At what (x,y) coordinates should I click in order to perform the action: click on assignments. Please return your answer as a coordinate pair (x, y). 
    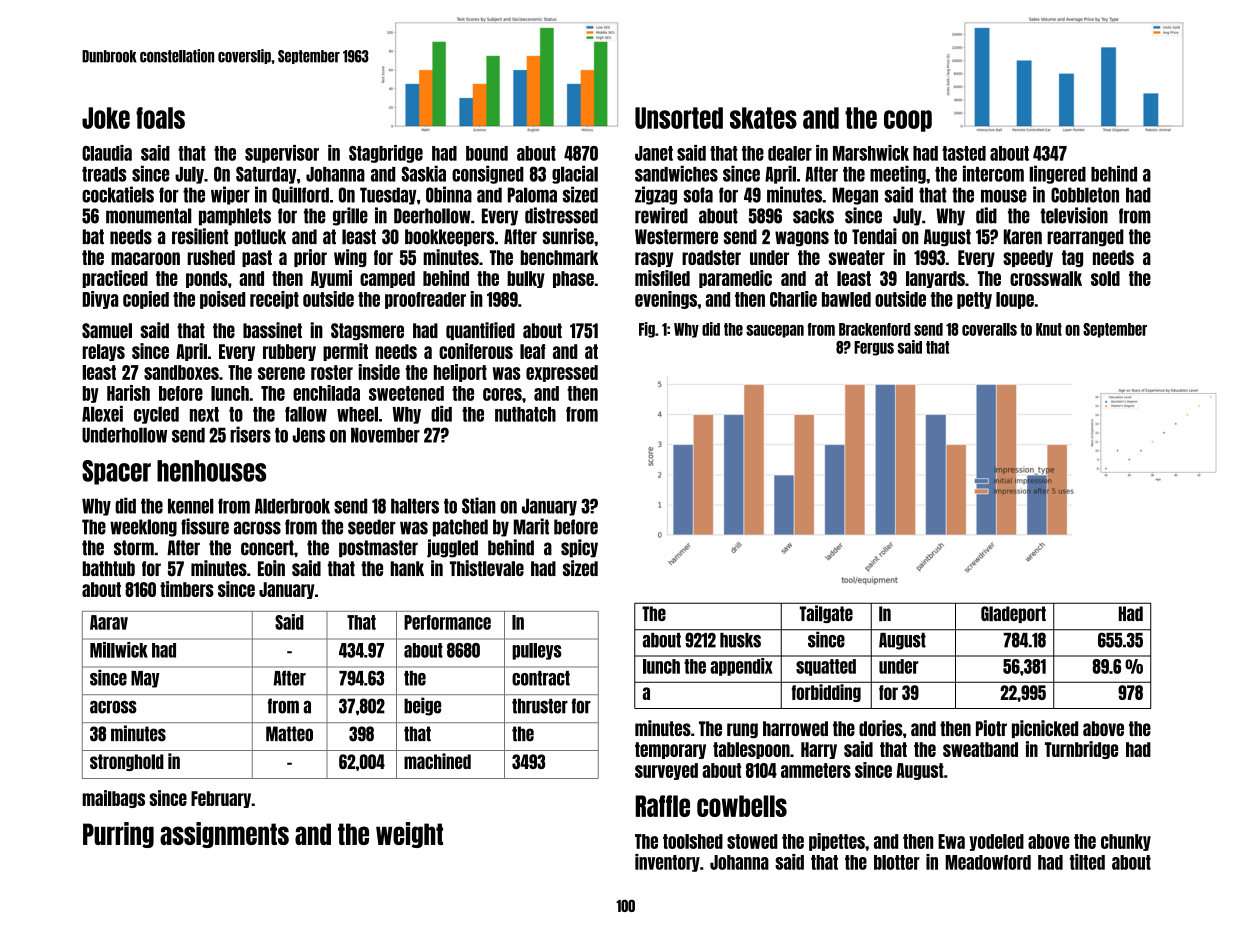
    Looking at the image, I should click on (224, 835).
